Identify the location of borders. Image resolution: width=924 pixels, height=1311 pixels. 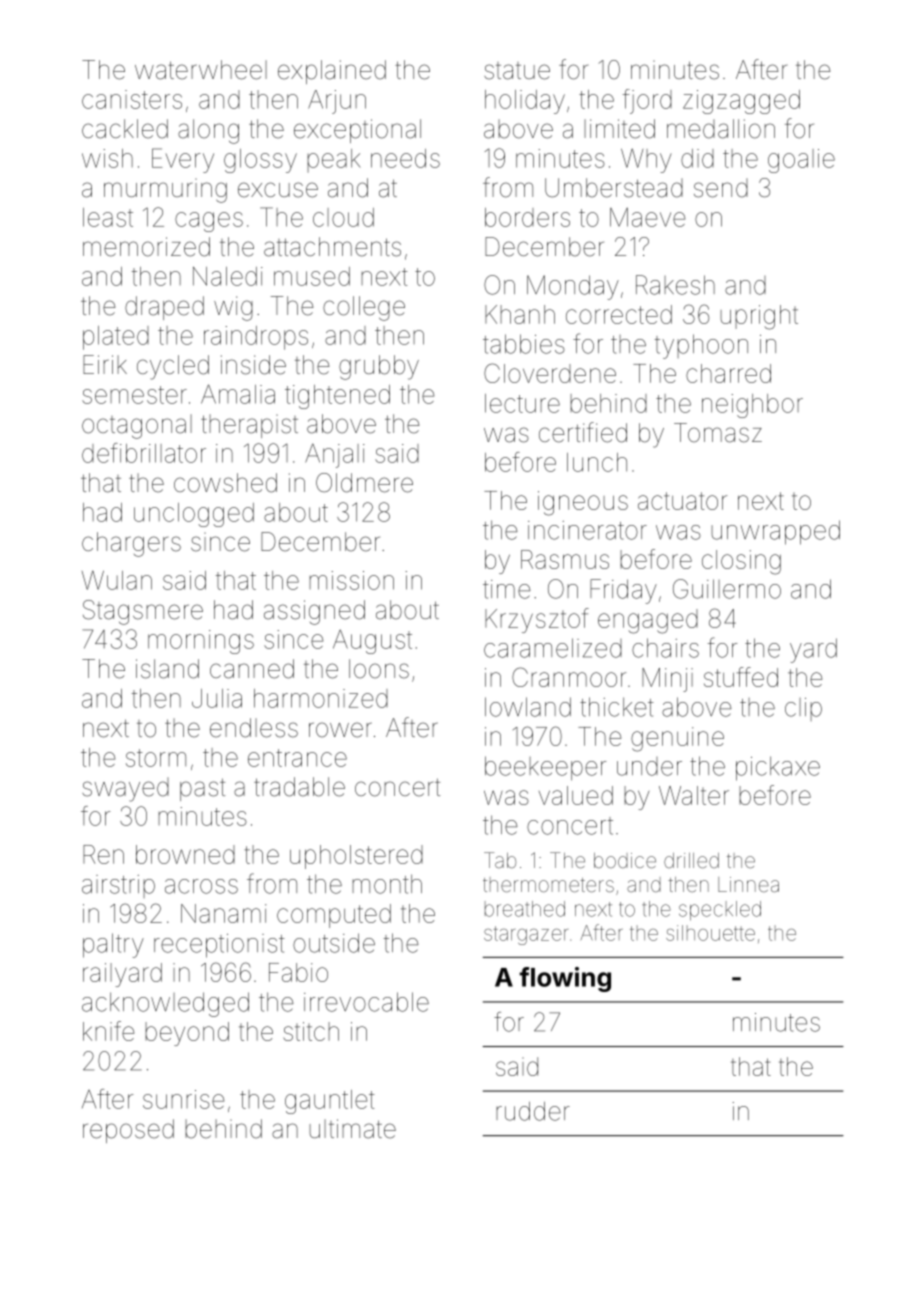
(527, 217).
